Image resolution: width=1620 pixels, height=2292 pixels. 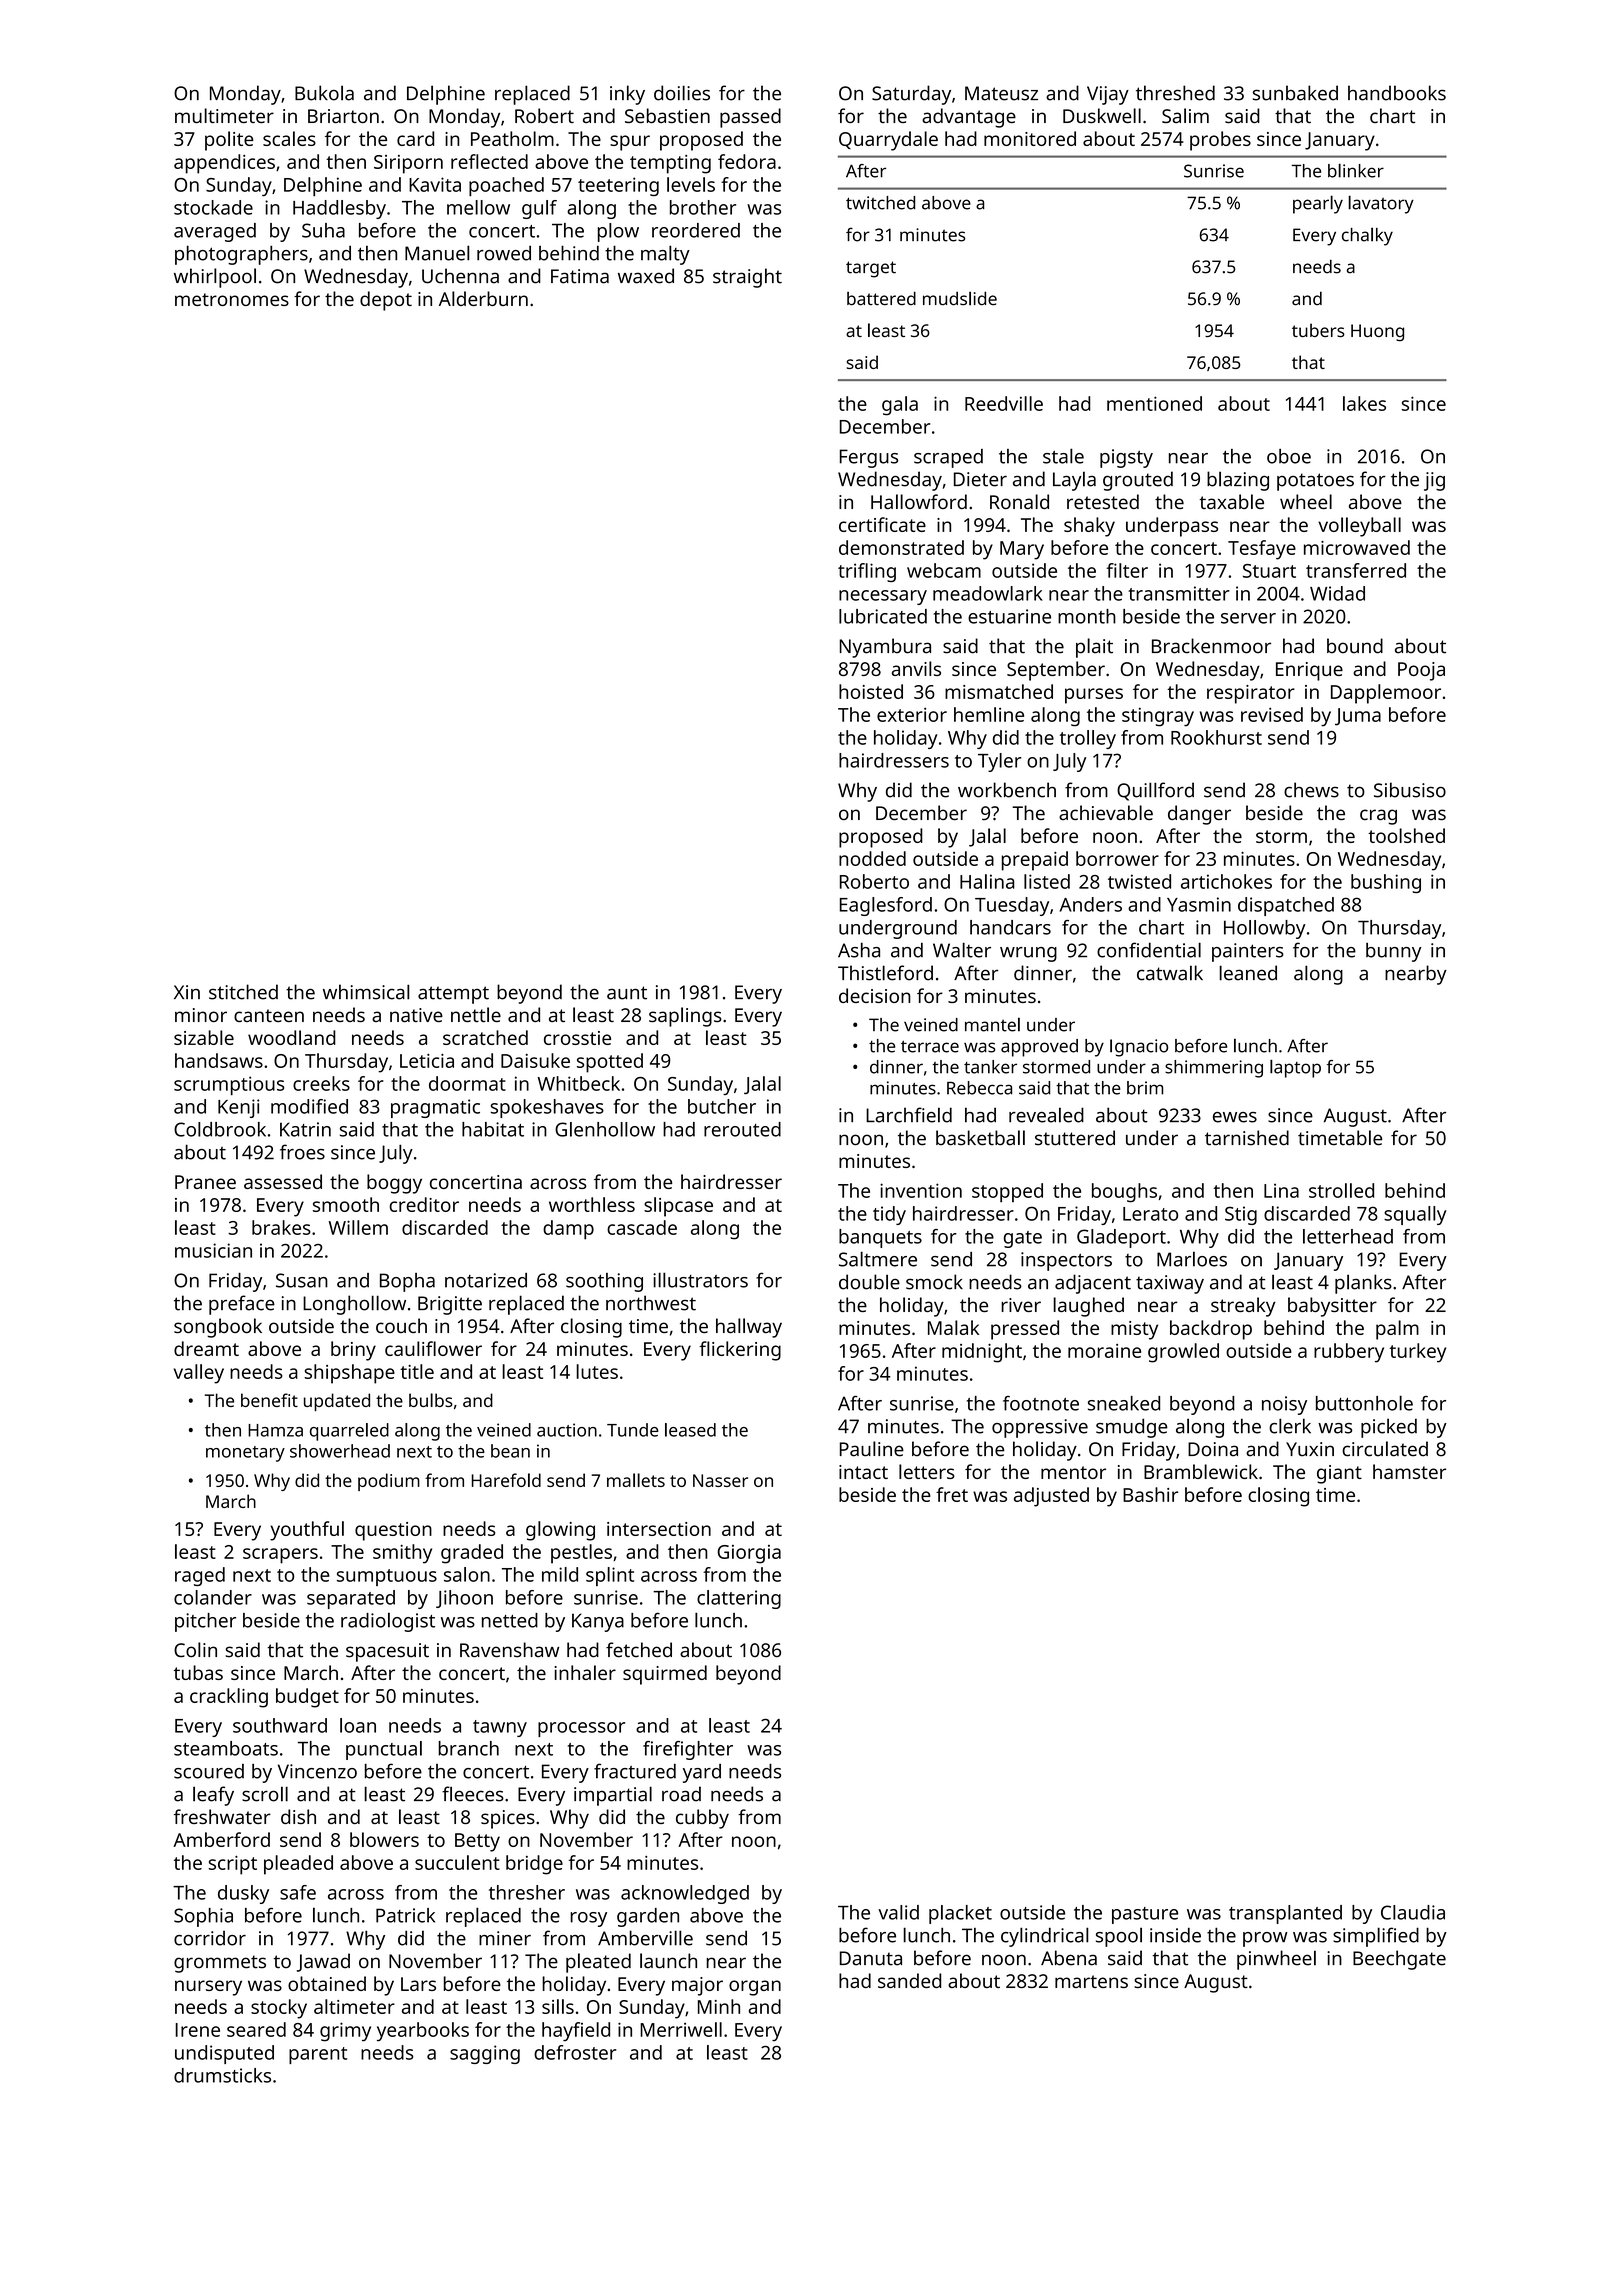 I want to click on twisted, so click(x=1139, y=881).
